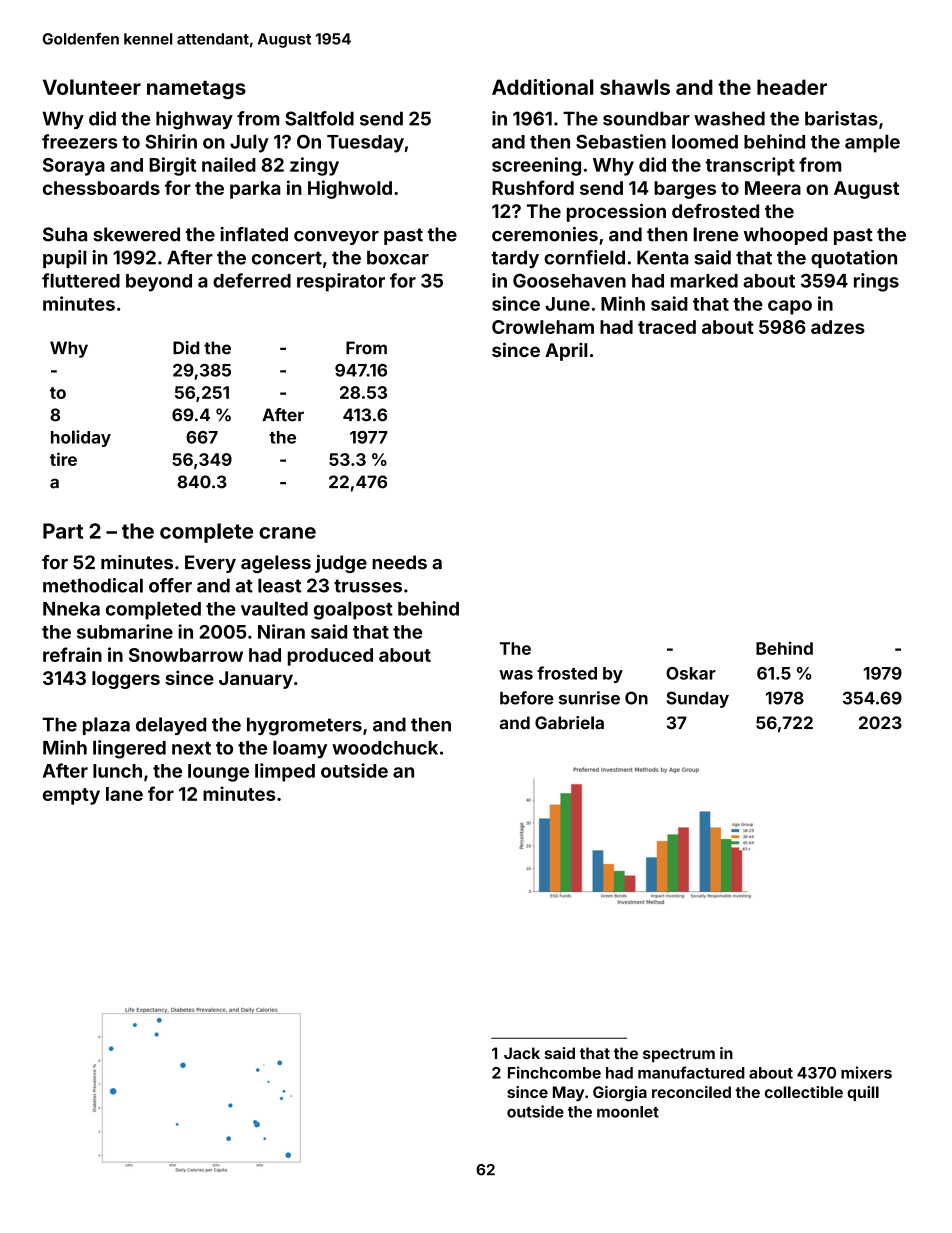  Describe the element at coordinates (715, 234) in the screenshot. I see `Irene` at that location.
